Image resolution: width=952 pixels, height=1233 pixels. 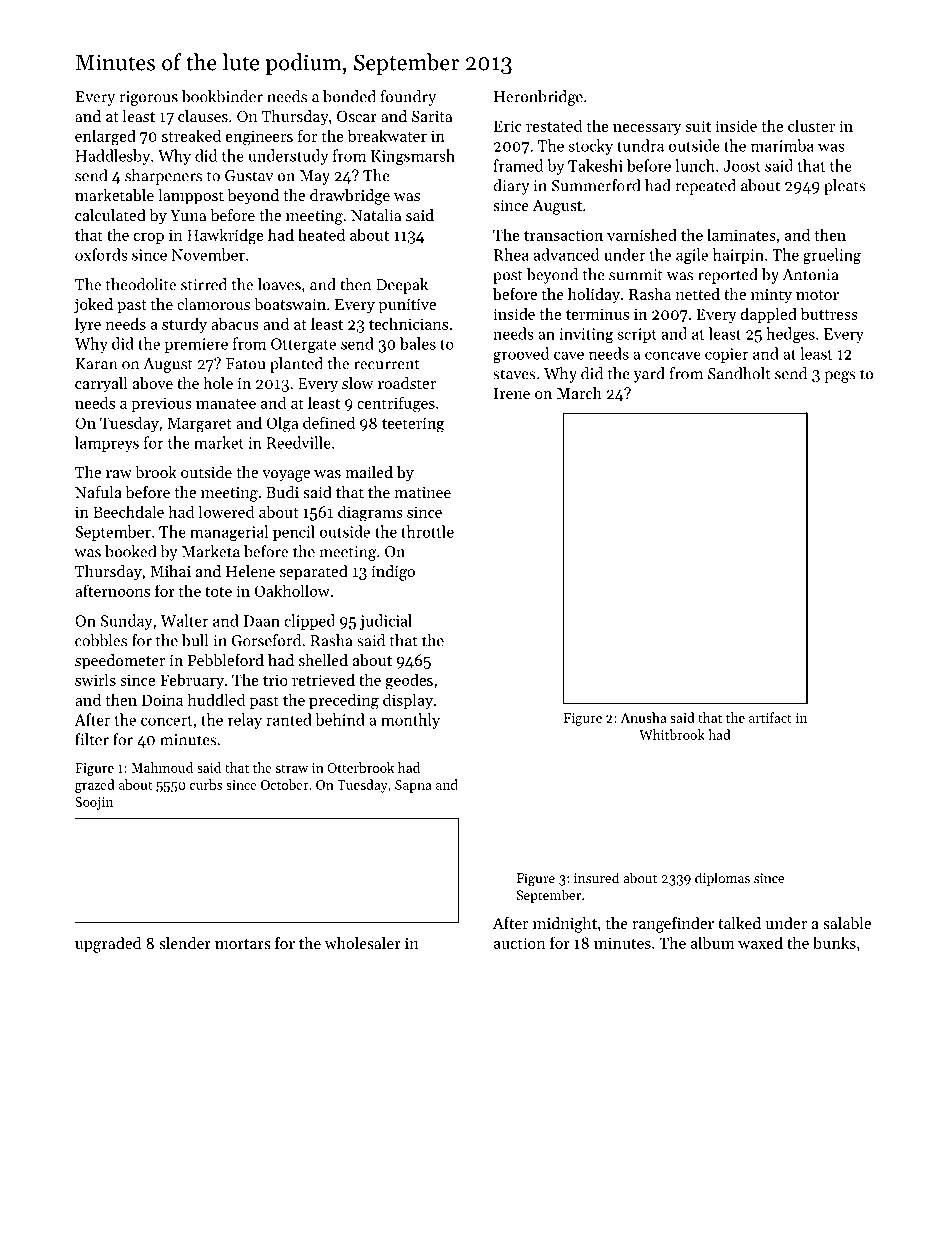 I want to click on managerial, so click(x=229, y=533).
